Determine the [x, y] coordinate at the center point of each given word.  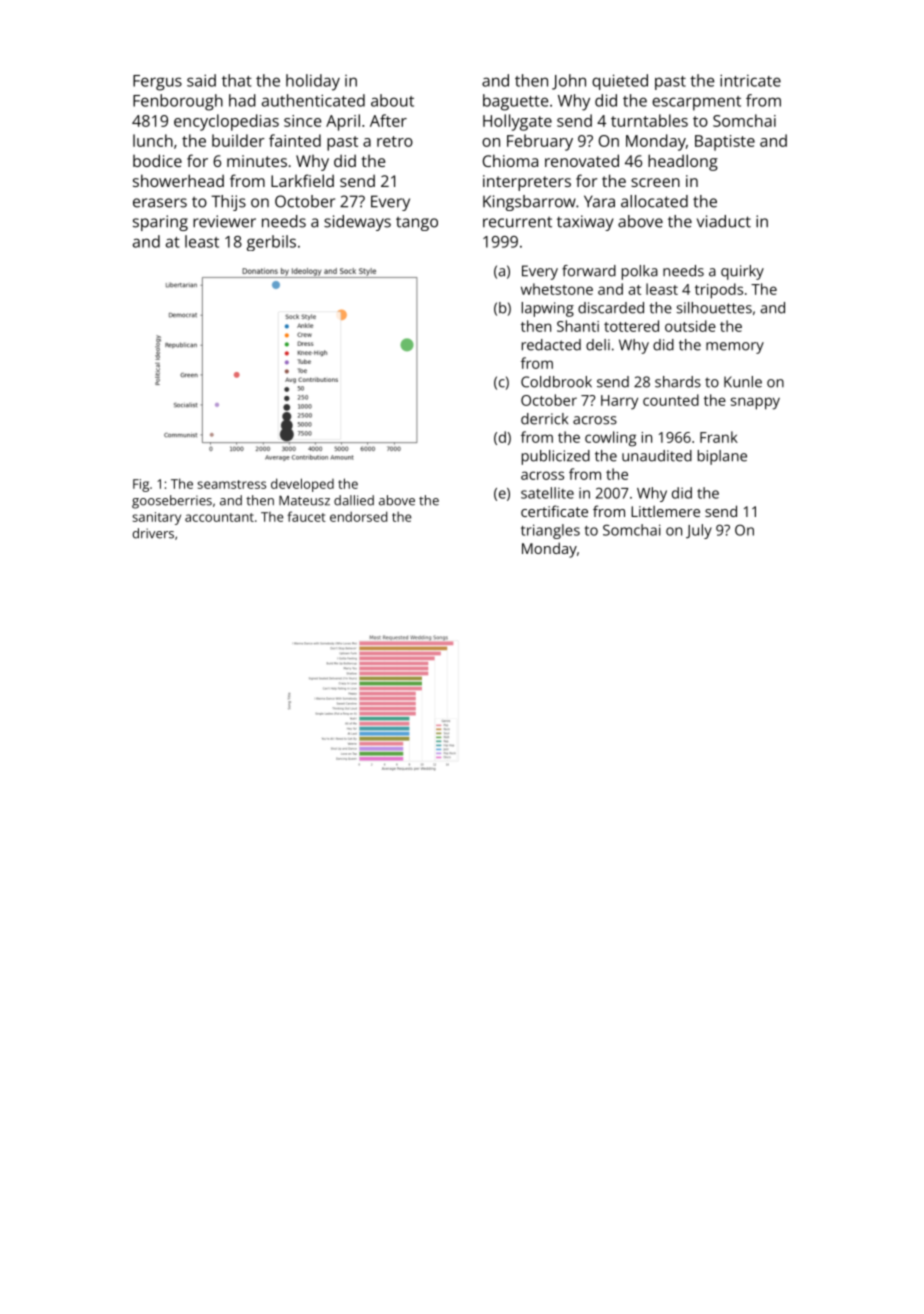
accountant [219, 517]
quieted [620, 82]
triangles [550, 531]
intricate [750, 80]
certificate [554, 511]
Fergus [157, 83]
